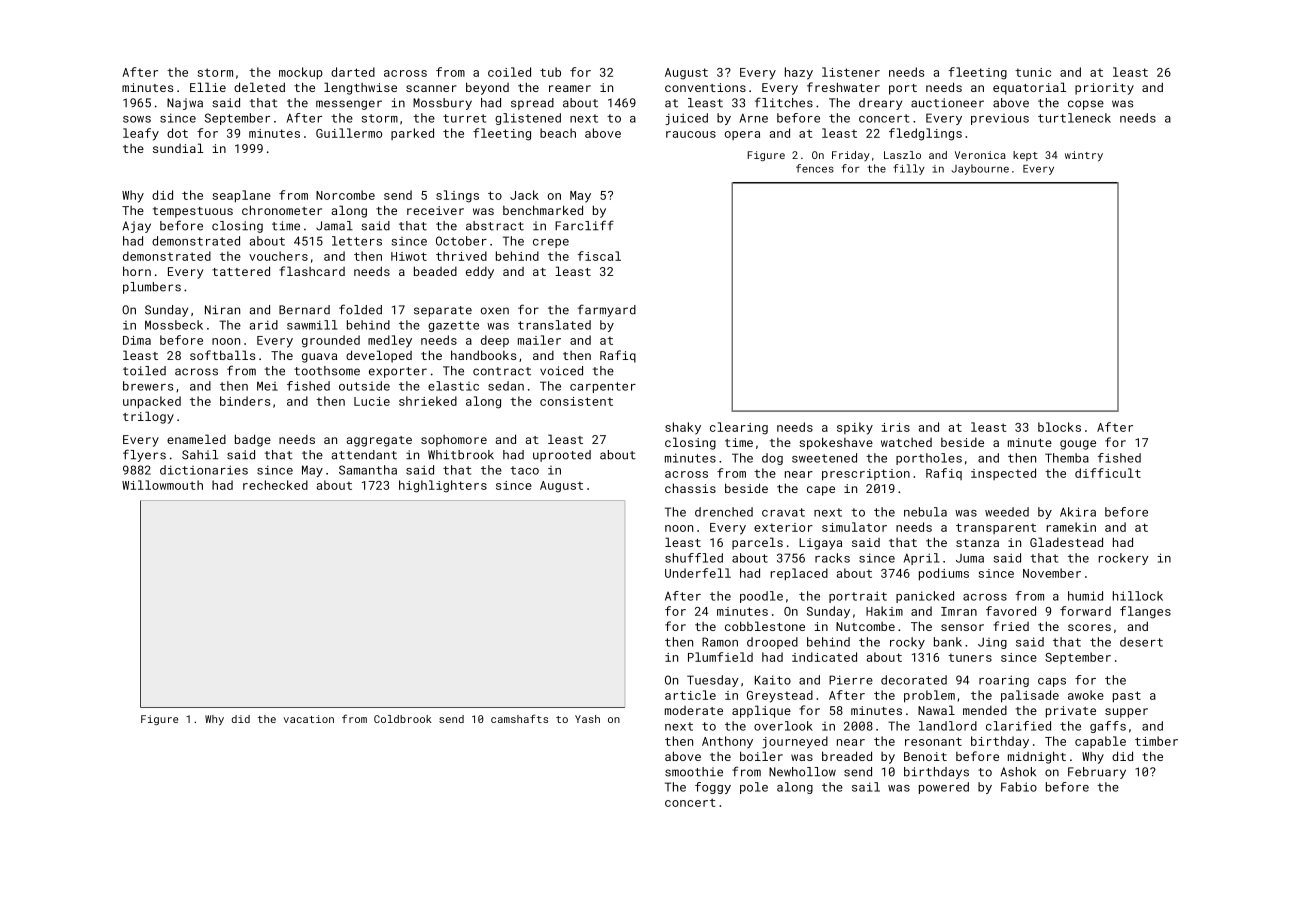  I want to click on iris, so click(896, 427).
